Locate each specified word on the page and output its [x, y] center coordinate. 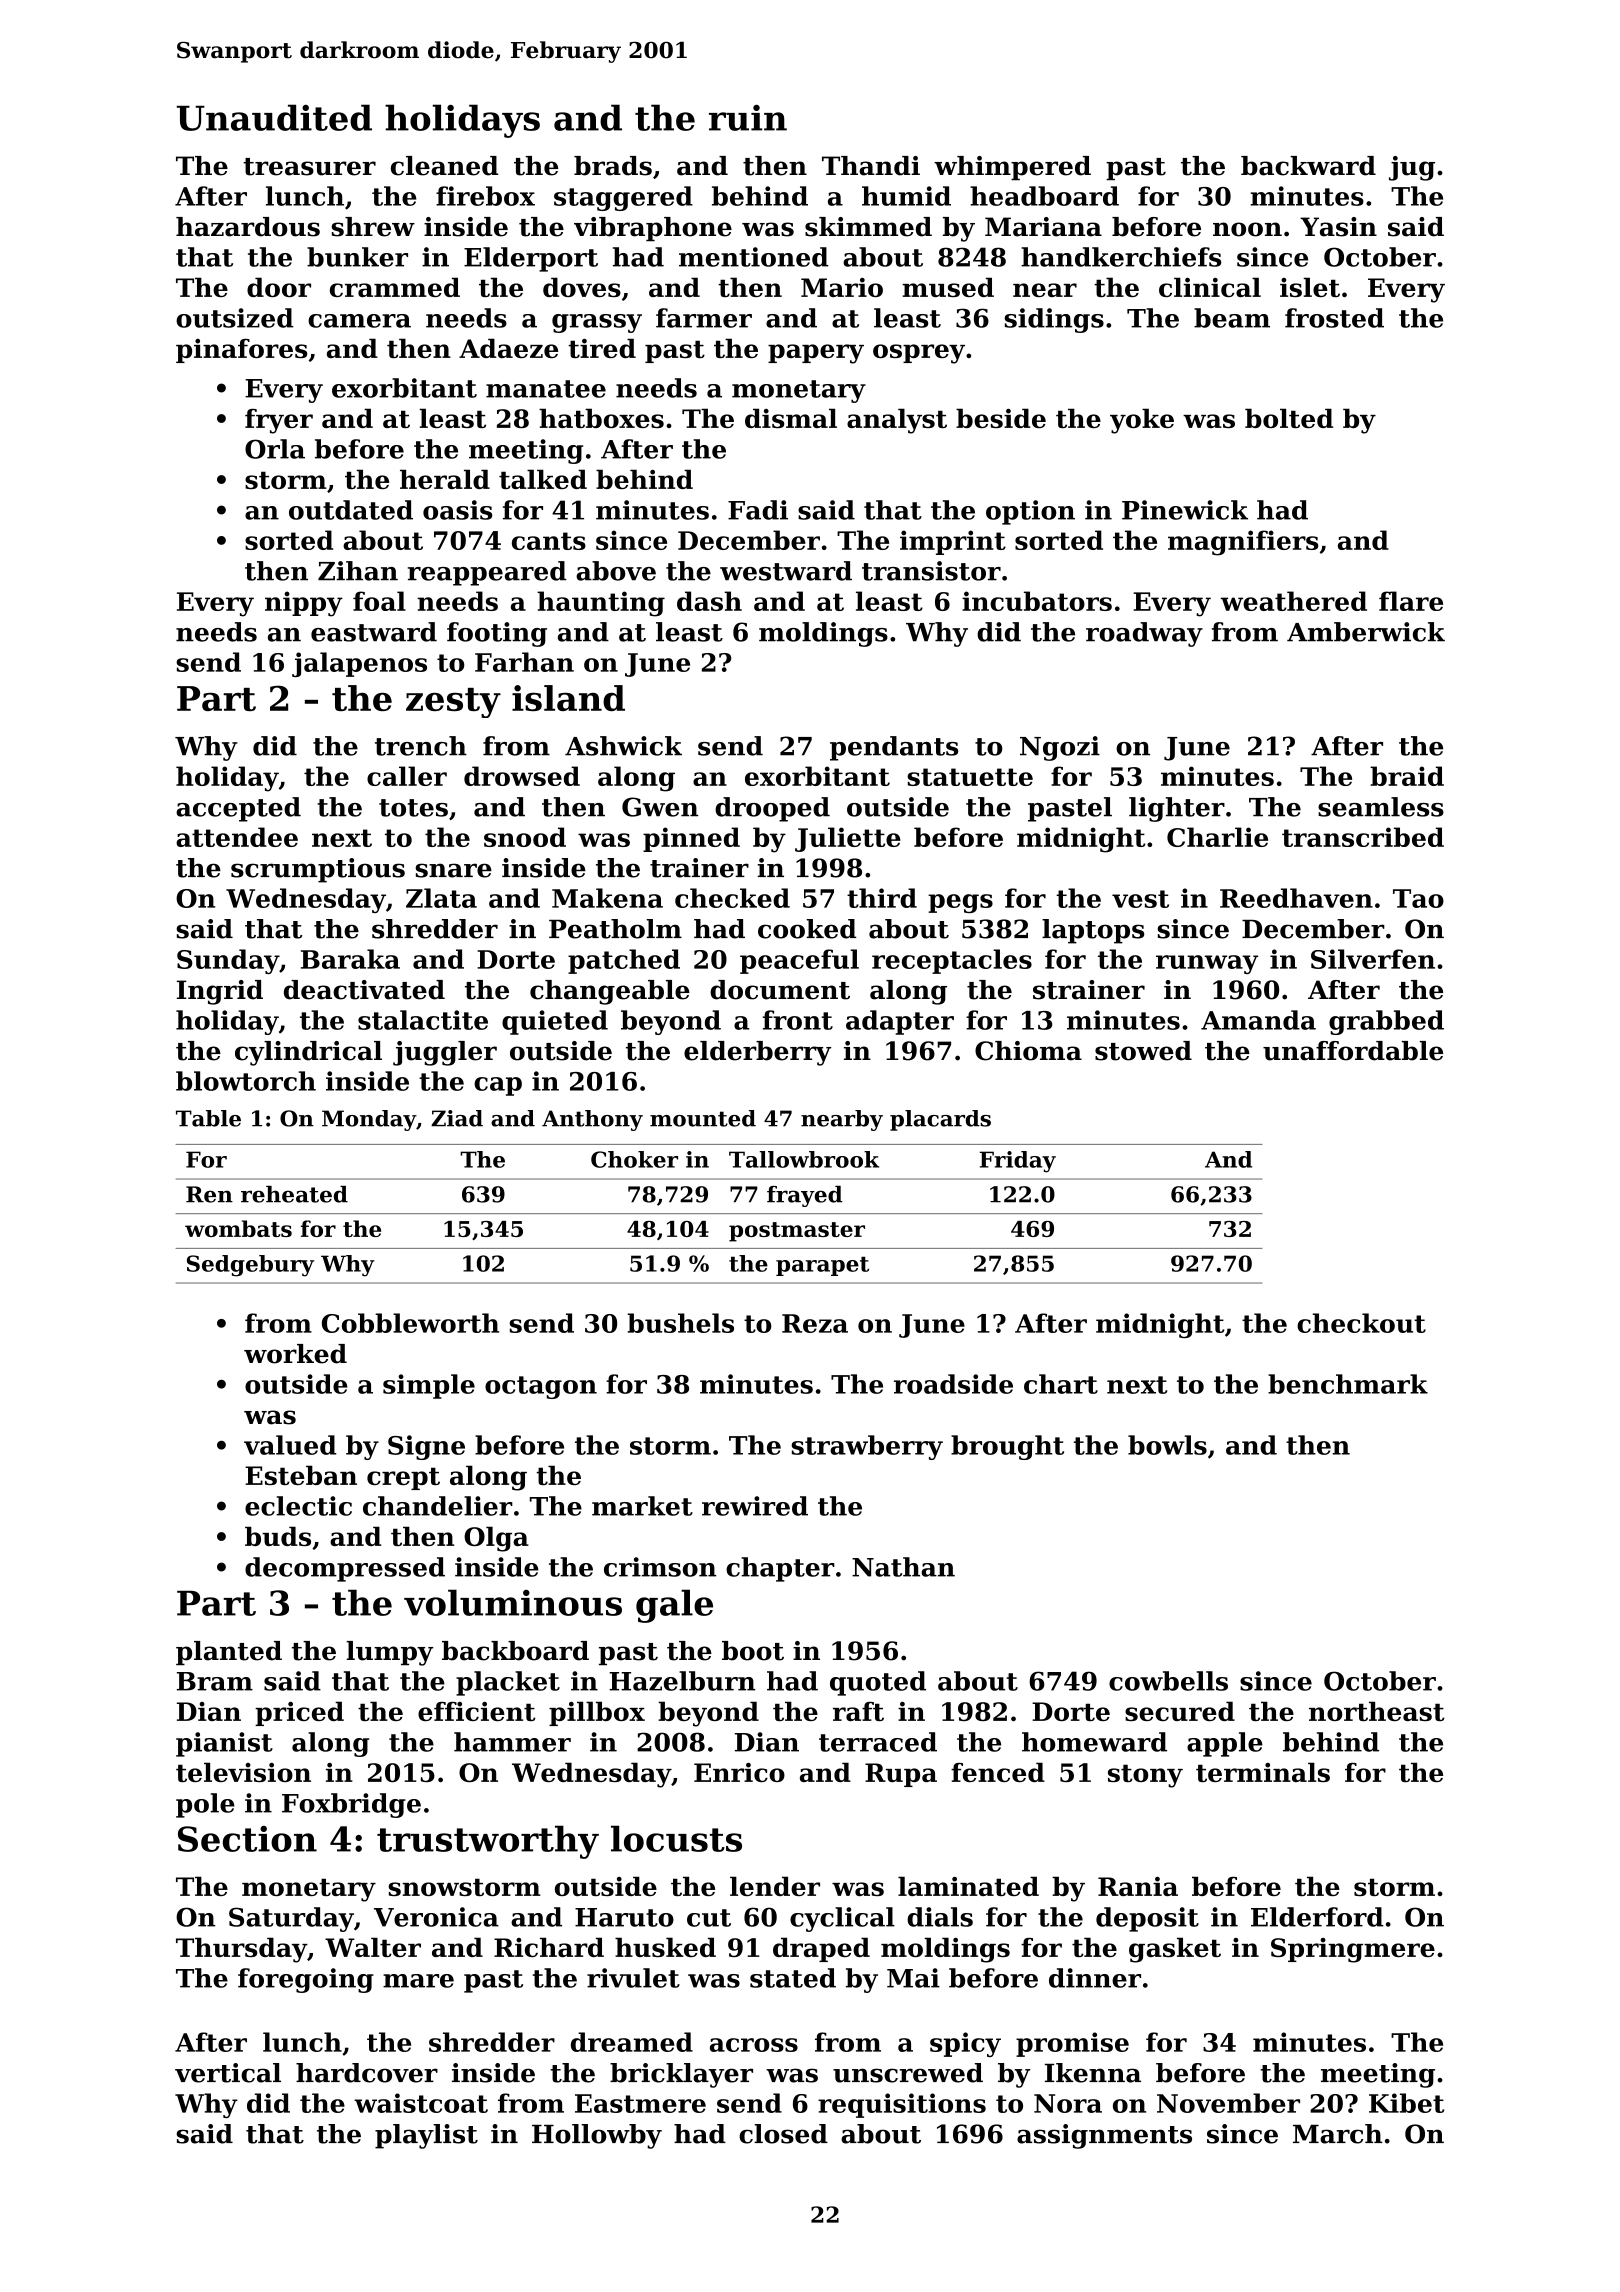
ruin [748, 118]
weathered [1294, 601]
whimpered [1012, 168]
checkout [1361, 1323]
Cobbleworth [410, 1323]
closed [783, 2134]
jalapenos [359, 664]
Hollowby [597, 2136]
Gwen [660, 807]
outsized [235, 318]
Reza [815, 1323]
